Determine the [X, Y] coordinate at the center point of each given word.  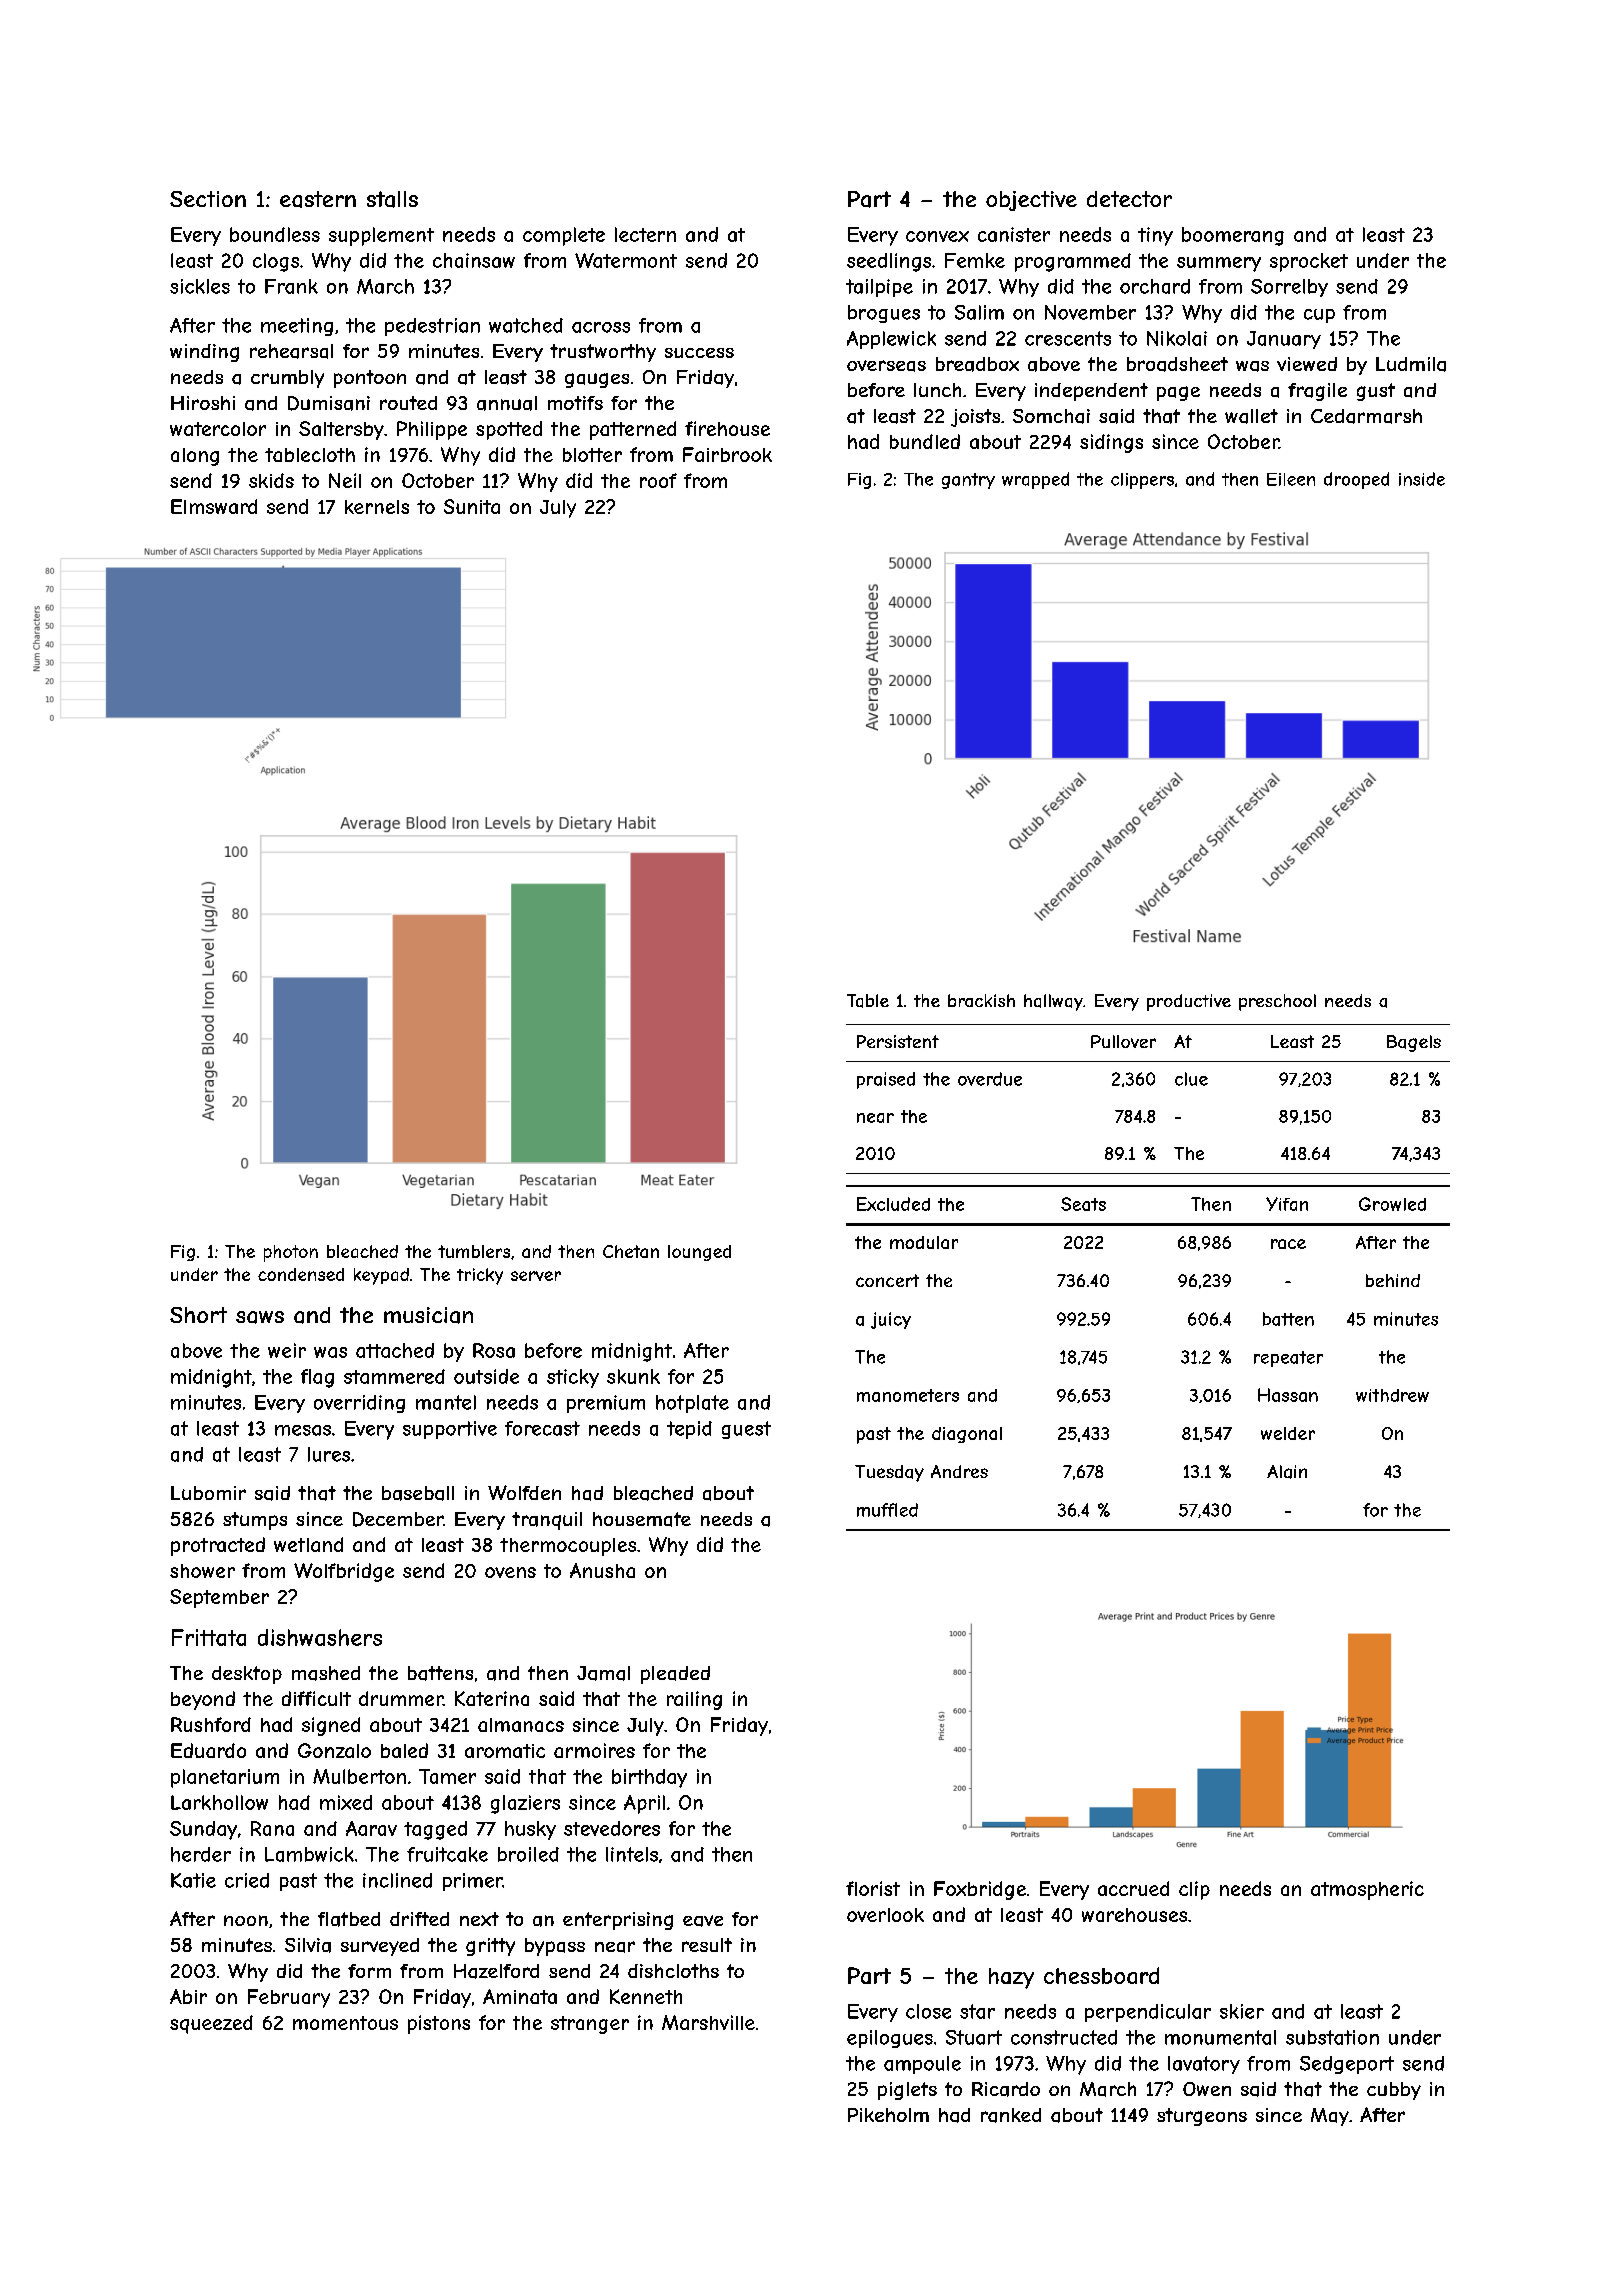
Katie [193, 1880]
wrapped [1035, 480]
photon [291, 1253]
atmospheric [1367, 1890]
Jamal [603, 1673]
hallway [1053, 1002]
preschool [1277, 1002]
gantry [968, 481]
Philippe [432, 430]
